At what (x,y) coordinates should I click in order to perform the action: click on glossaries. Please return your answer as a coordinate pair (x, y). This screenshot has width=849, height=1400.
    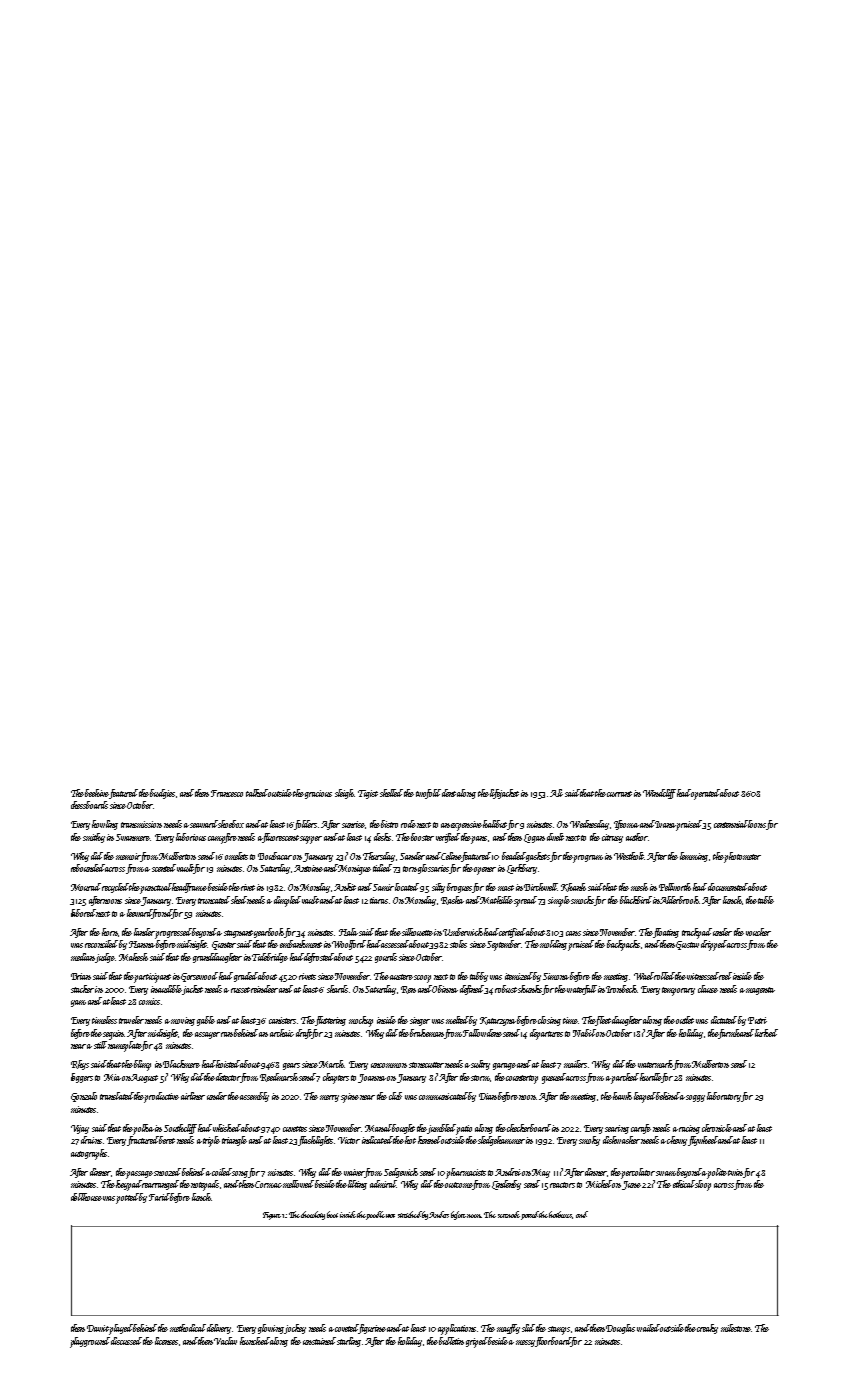
    Looking at the image, I should click on (434, 869).
